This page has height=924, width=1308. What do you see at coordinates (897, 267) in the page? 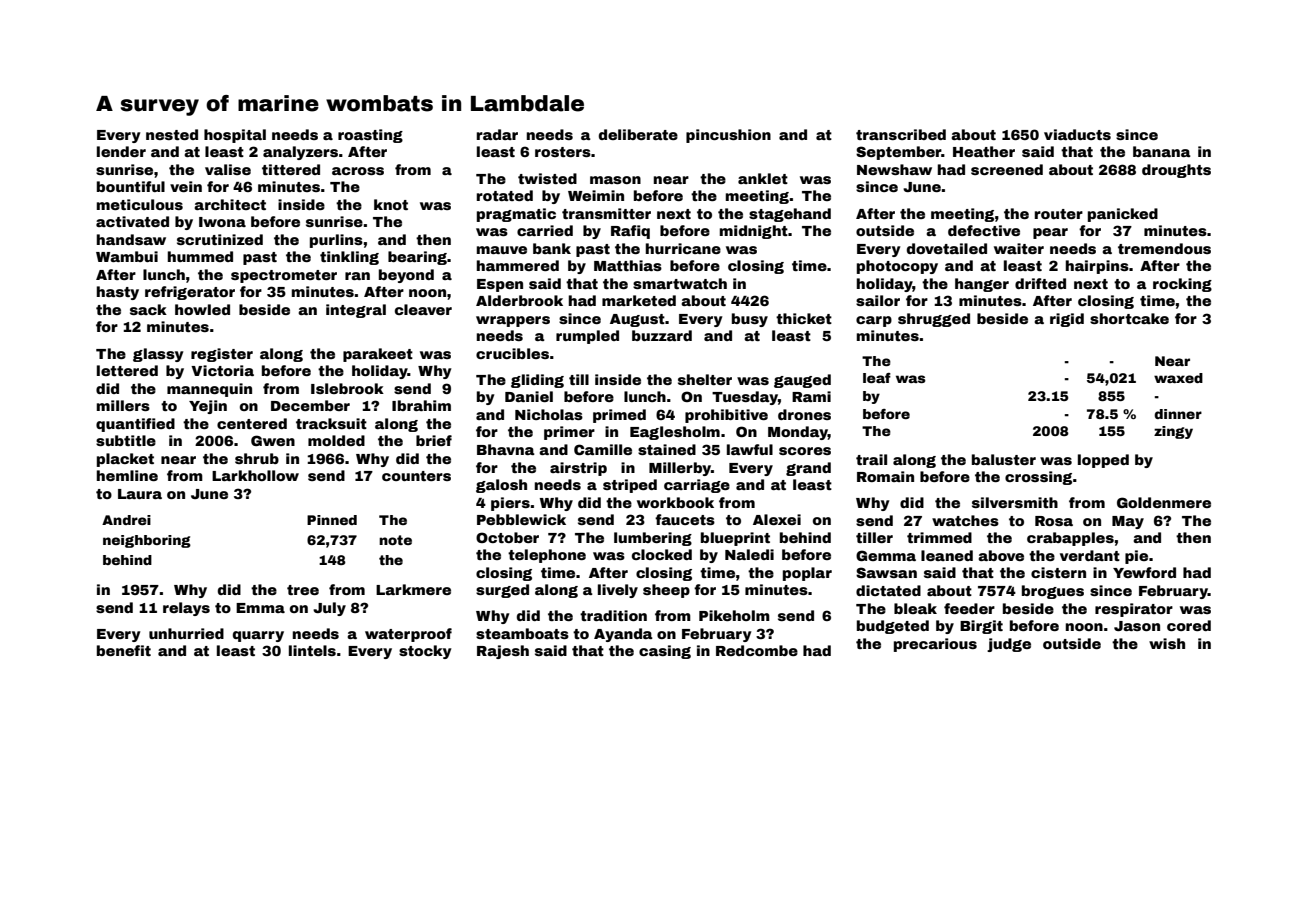
I see `photocopy` at bounding box center [897, 267].
